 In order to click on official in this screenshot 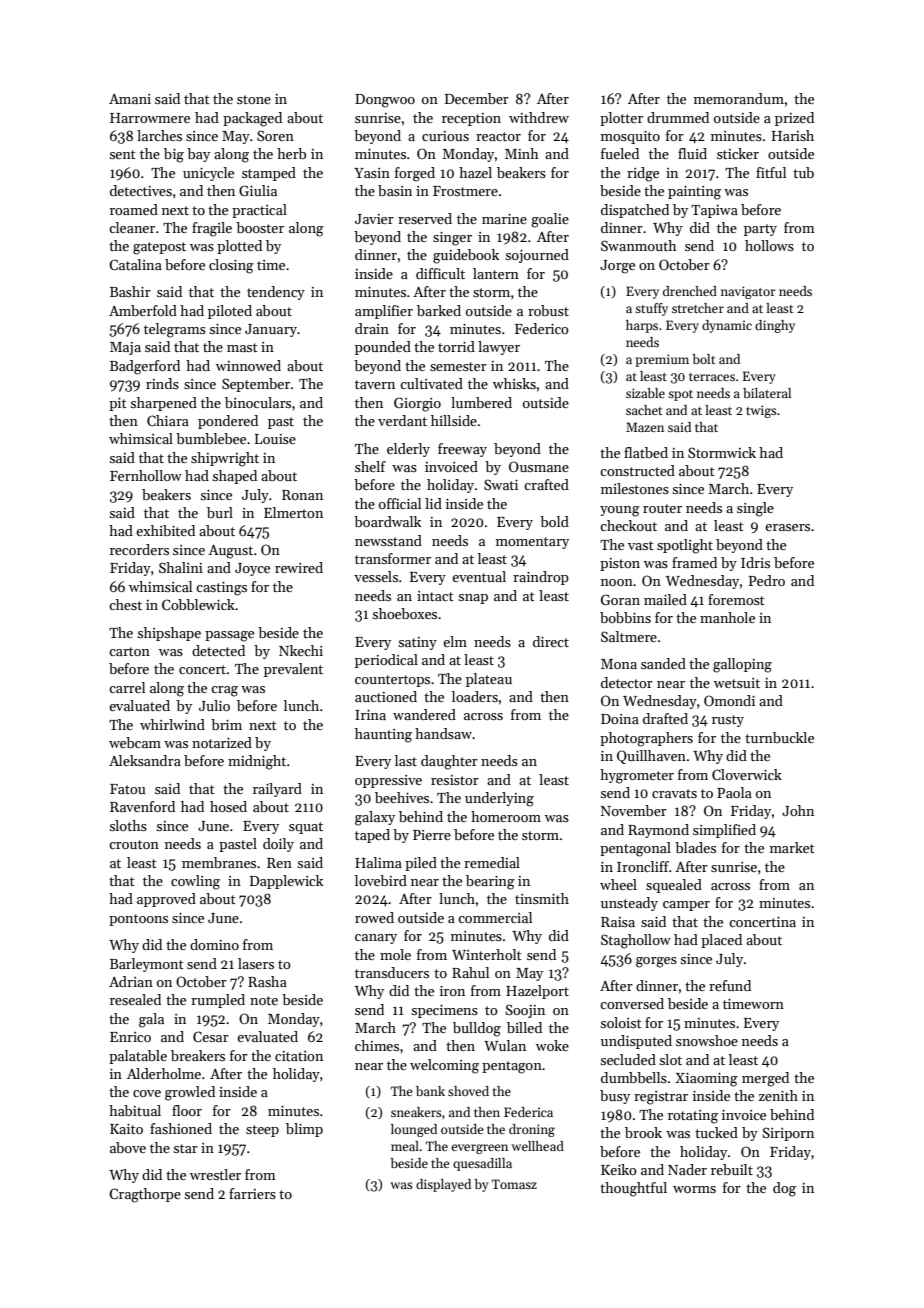, I will do `click(400, 503)`.
